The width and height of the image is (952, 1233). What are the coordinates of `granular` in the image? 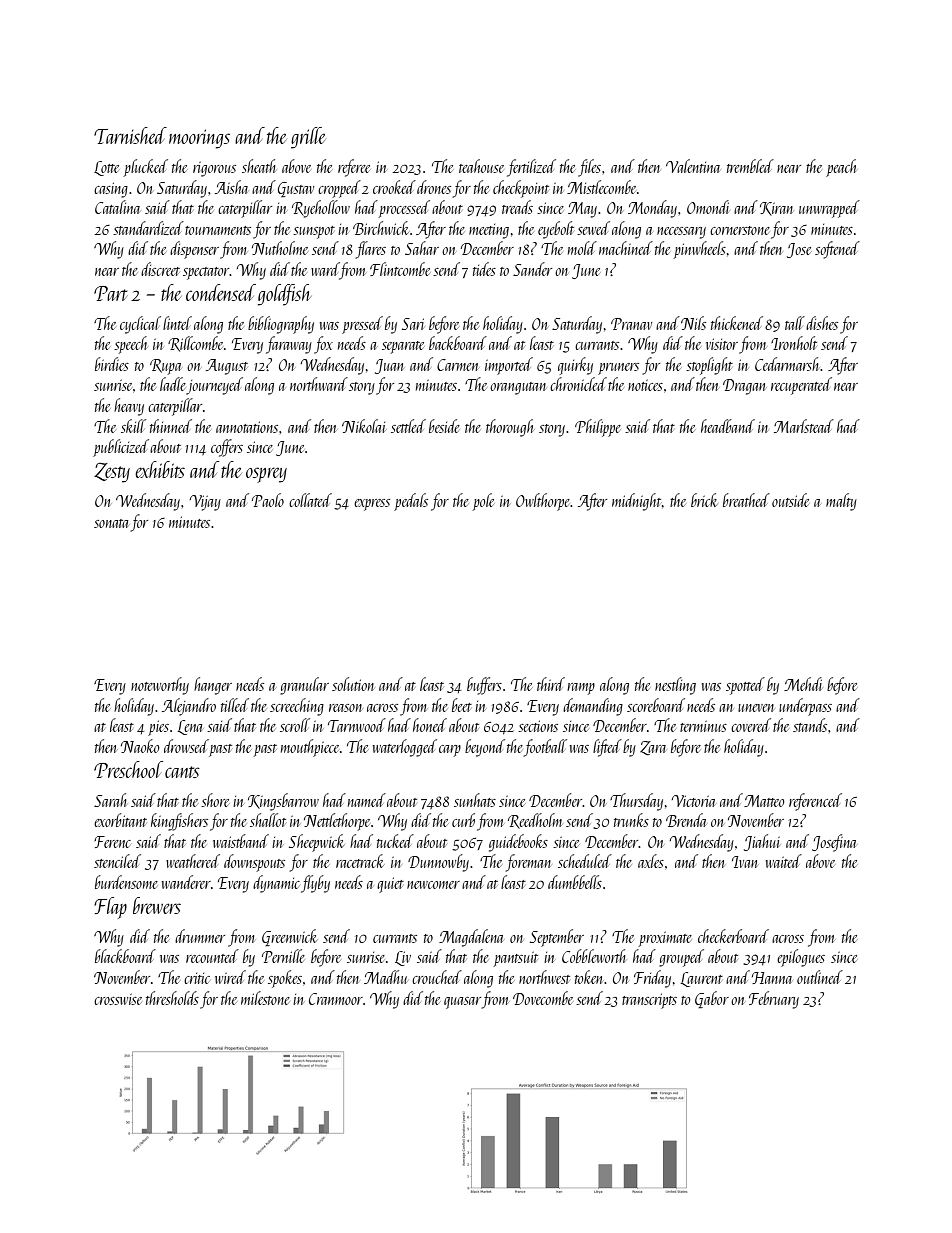 It's located at (304, 686).
